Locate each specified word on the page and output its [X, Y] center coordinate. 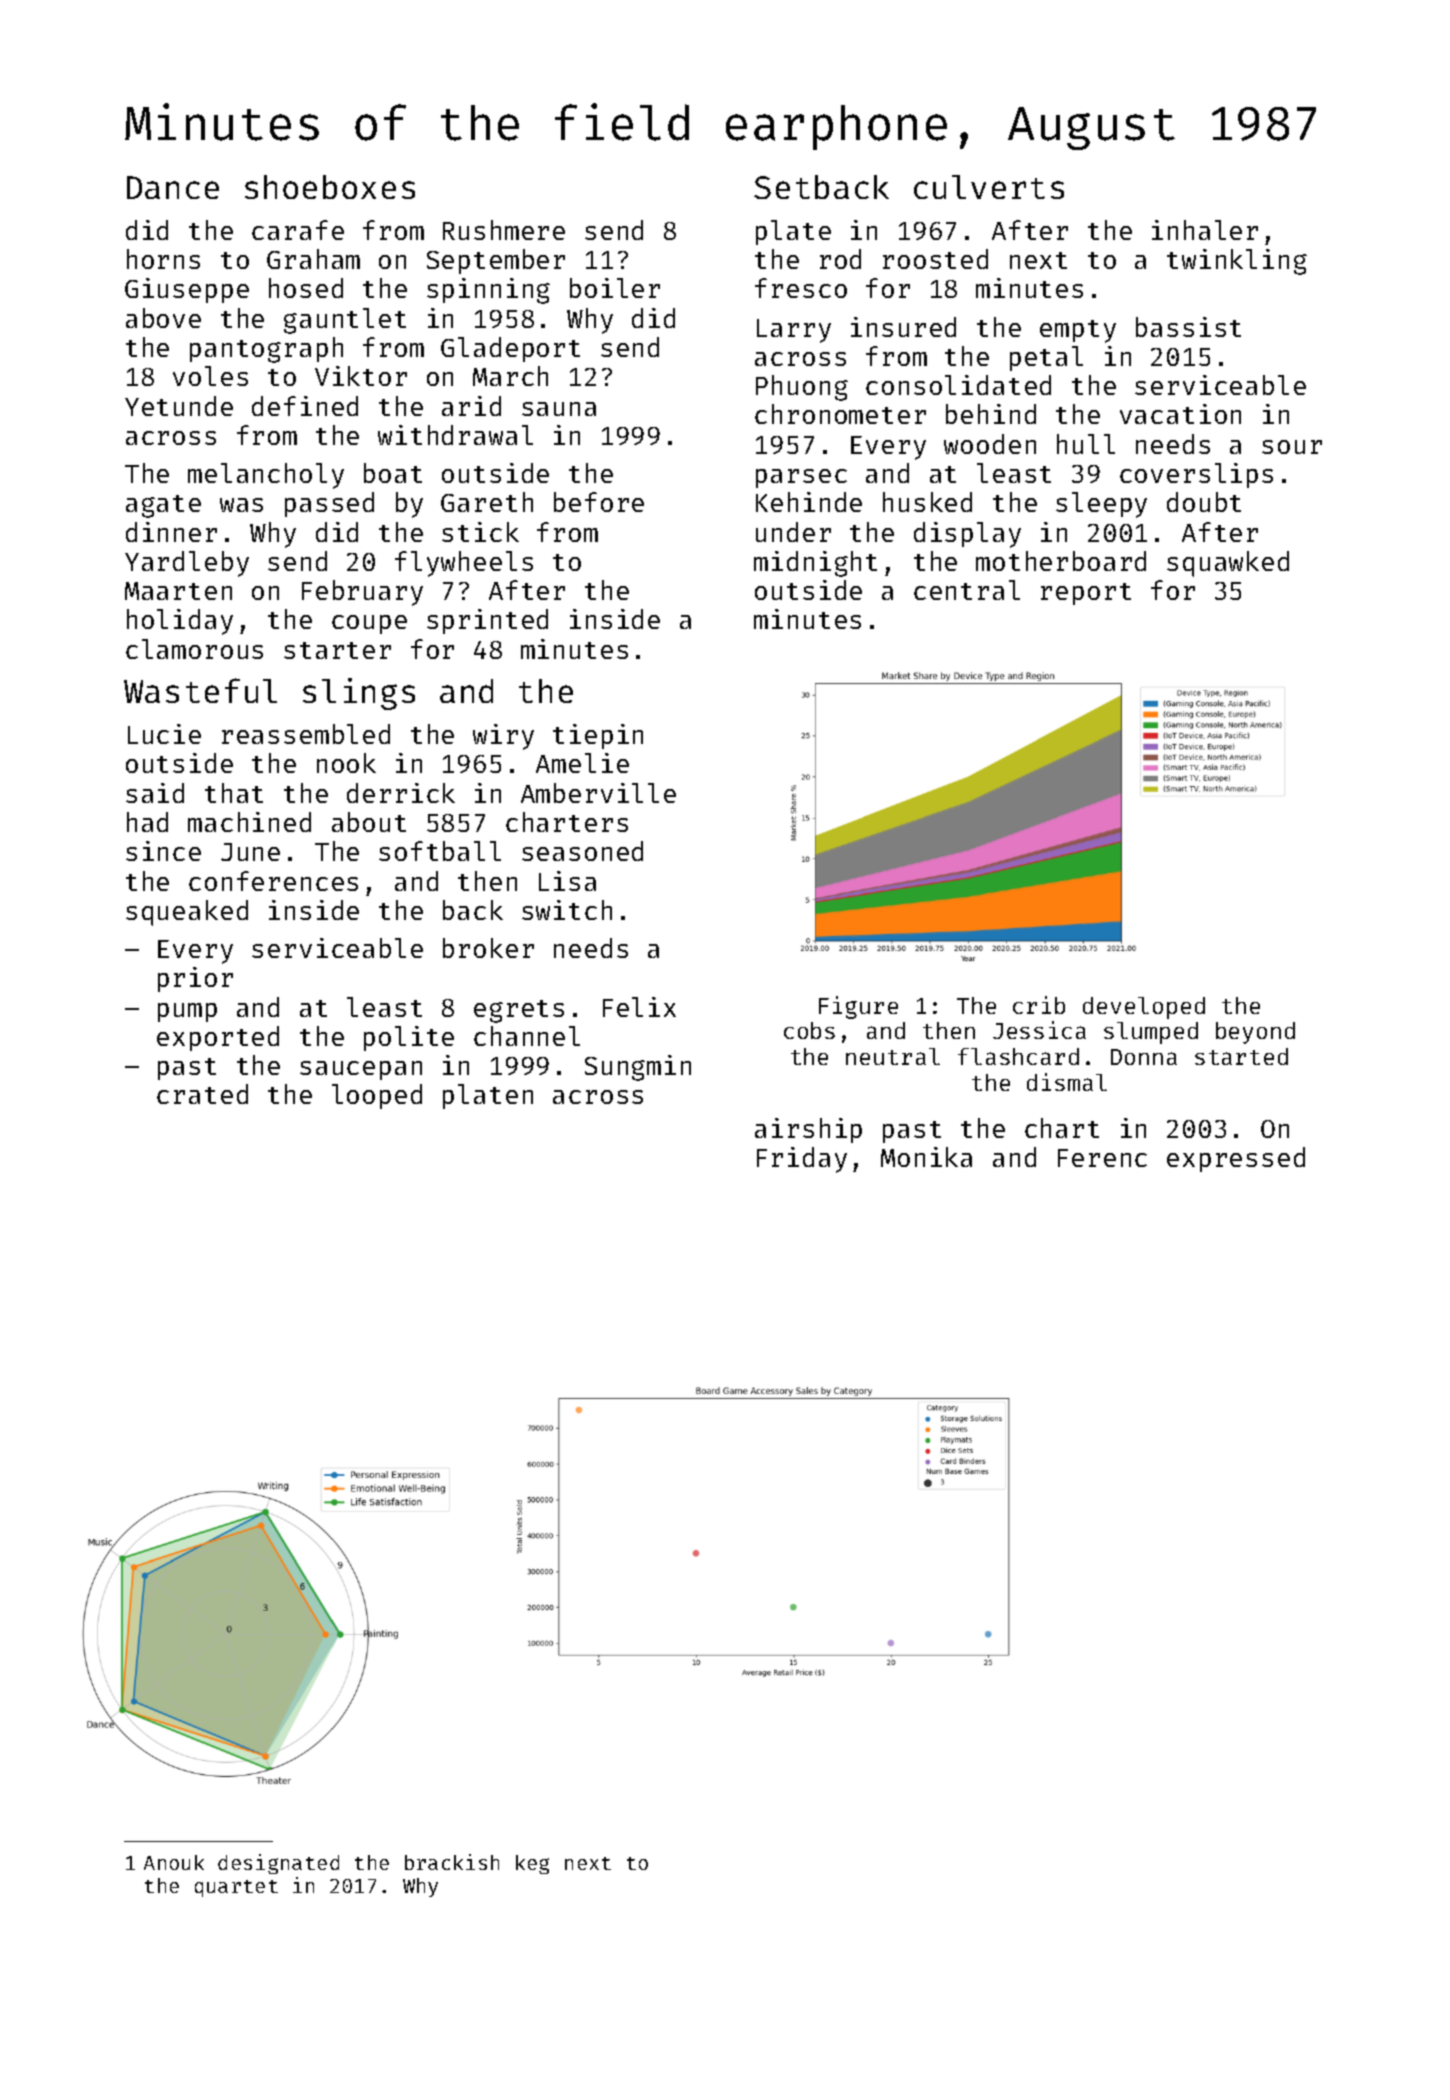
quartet [236, 1888]
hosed [306, 288]
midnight [815, 564]
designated [278, 1864]
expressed [1236, 1159]
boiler [615, 288]
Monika [926, 1157]
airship [808, 1130]
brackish [452, 1862]
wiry [503, 737]
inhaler [1205, 230]
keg [532, 1864]
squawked [1228, 564]
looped [377, 1096]
